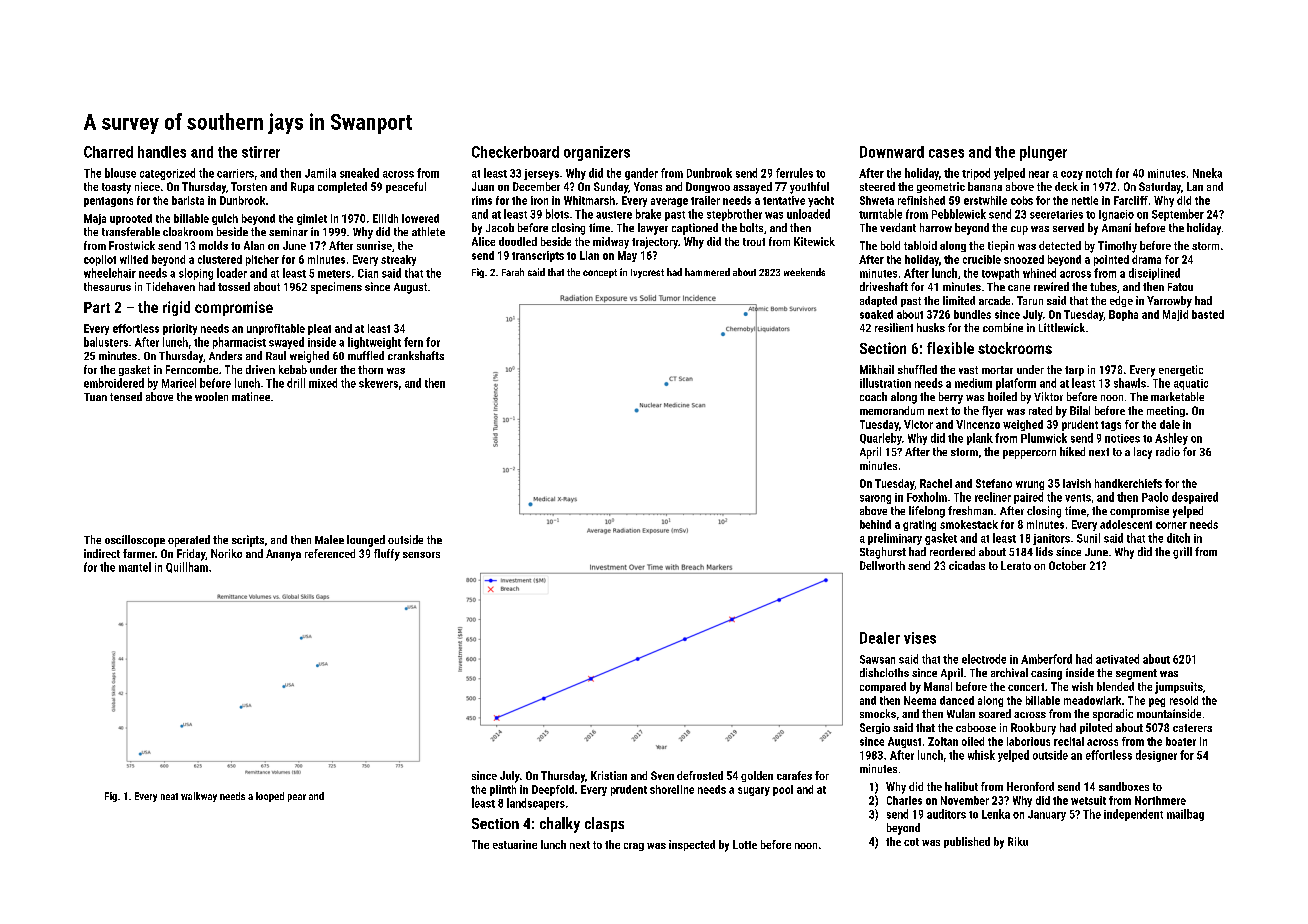  What do you see at coordinates (611, 243) in the document?
I see `midway` at bounding box center [611, 243].
